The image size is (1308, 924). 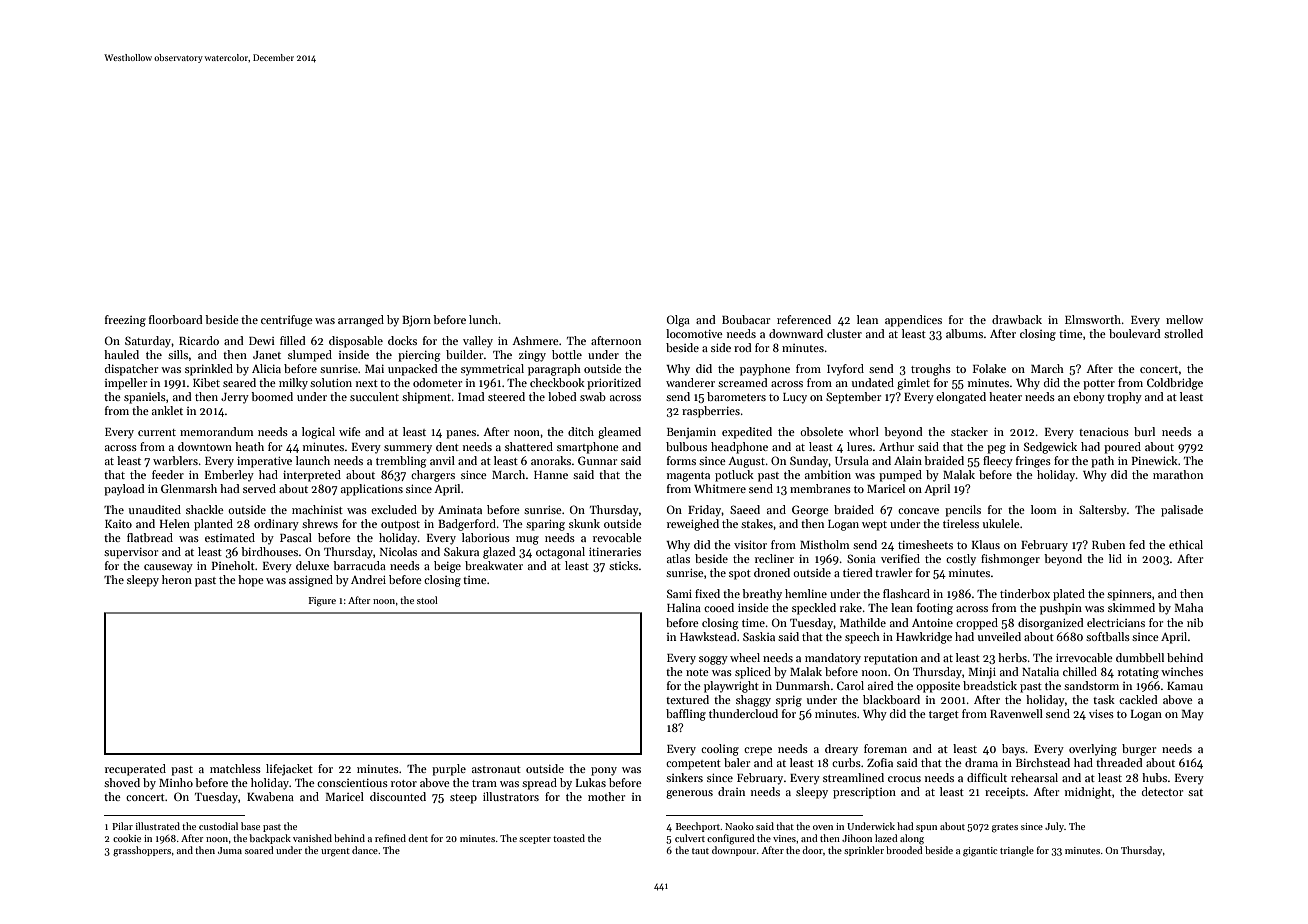 What do you see at coordinates (1178, 474) in the screenshot?
I see `marathon` at bounding box center [1178, 474].
